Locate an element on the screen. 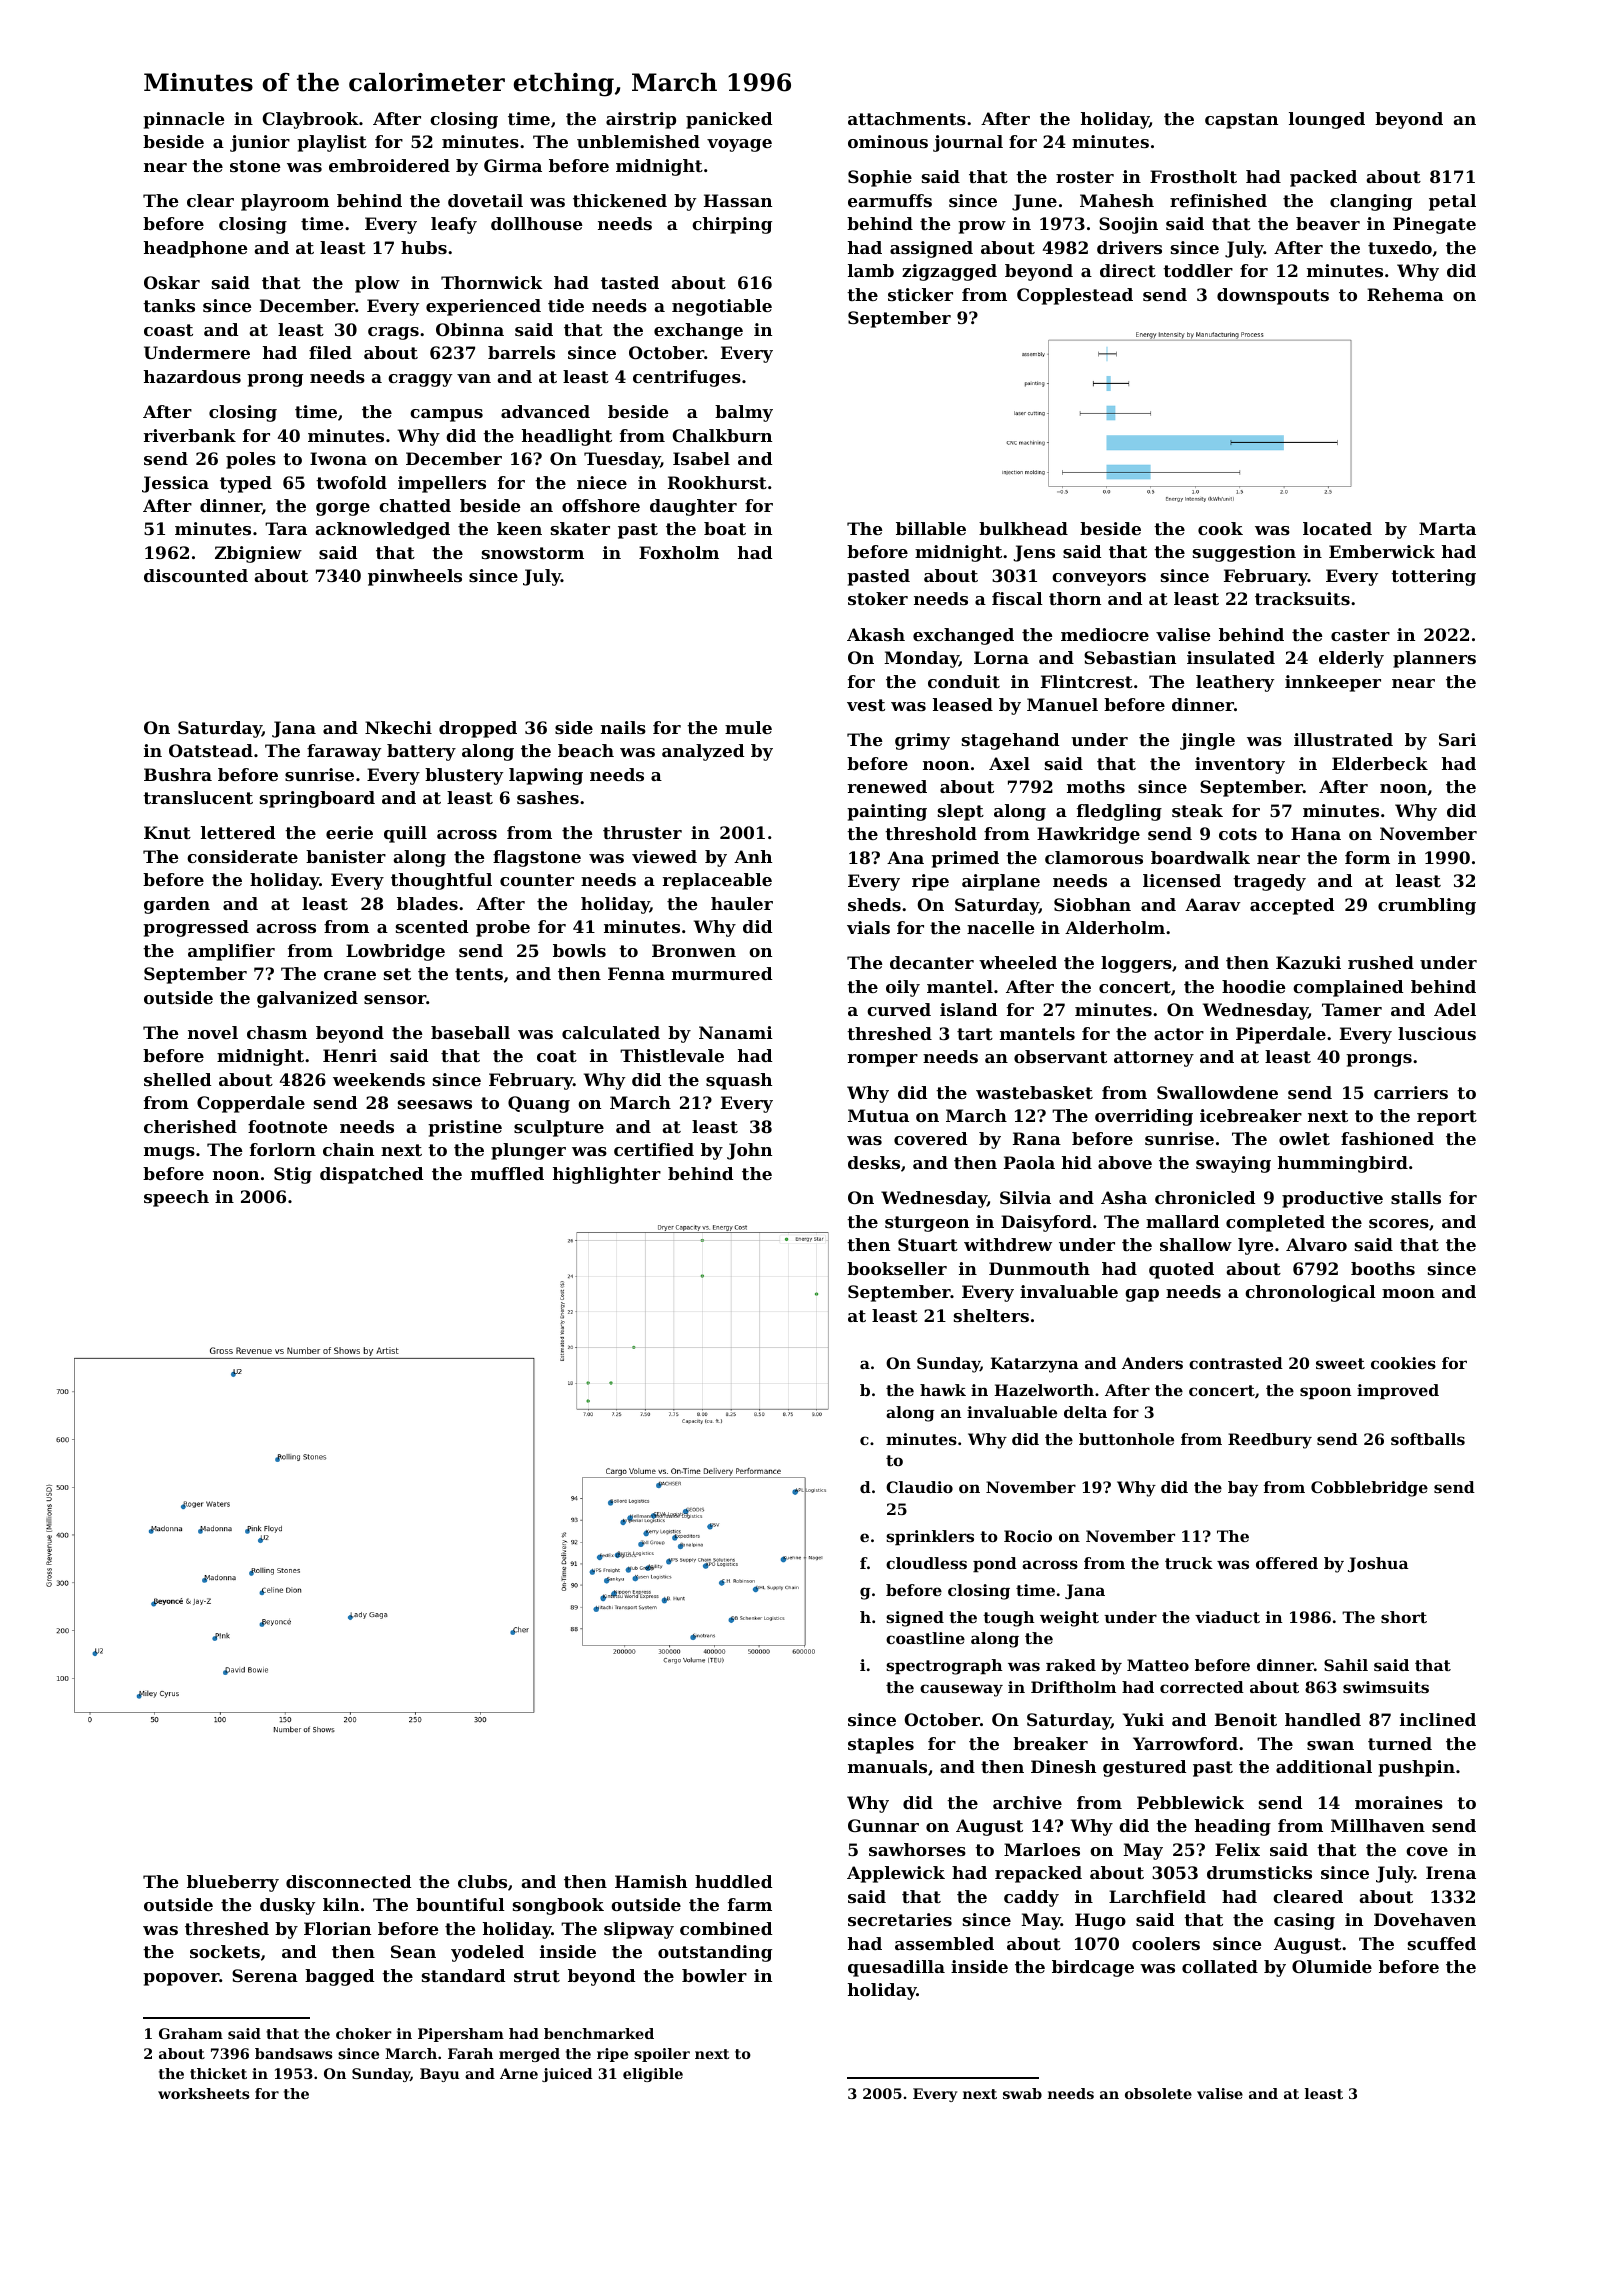 The image size is (1620, 2292). improved is located at coordinates (1398, 1392).
